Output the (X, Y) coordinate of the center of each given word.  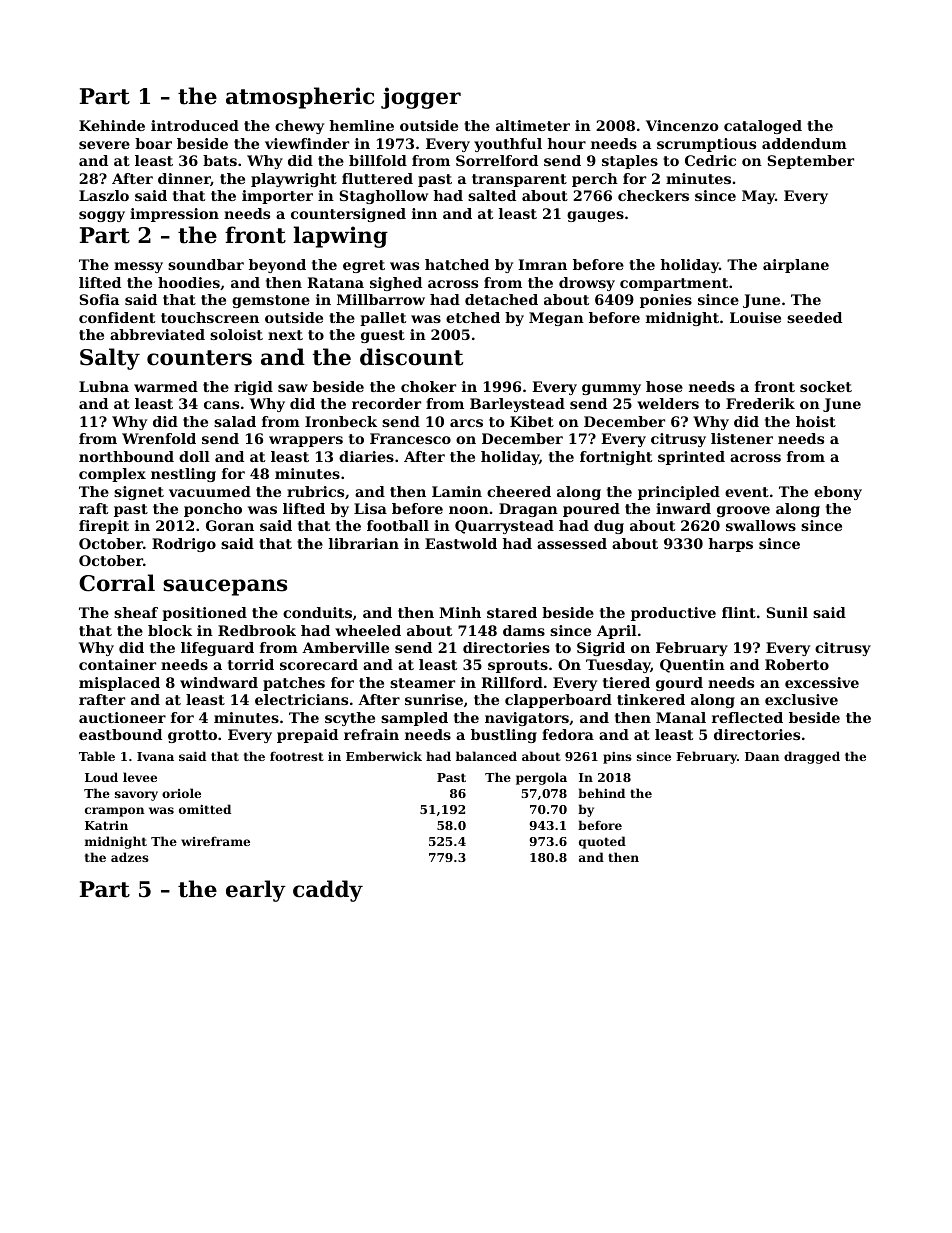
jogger (421, 98)
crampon (115, 812)
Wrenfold (159, 438)
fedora (568, 734)
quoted (602, 842)
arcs (466, 423)
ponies (666, 301)
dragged (812, 757)
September (810, 162)
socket (826, 386)
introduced (195, 125)
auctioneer (122, 717)
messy (138, 267)
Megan (556, 319)
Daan (762, 756)
